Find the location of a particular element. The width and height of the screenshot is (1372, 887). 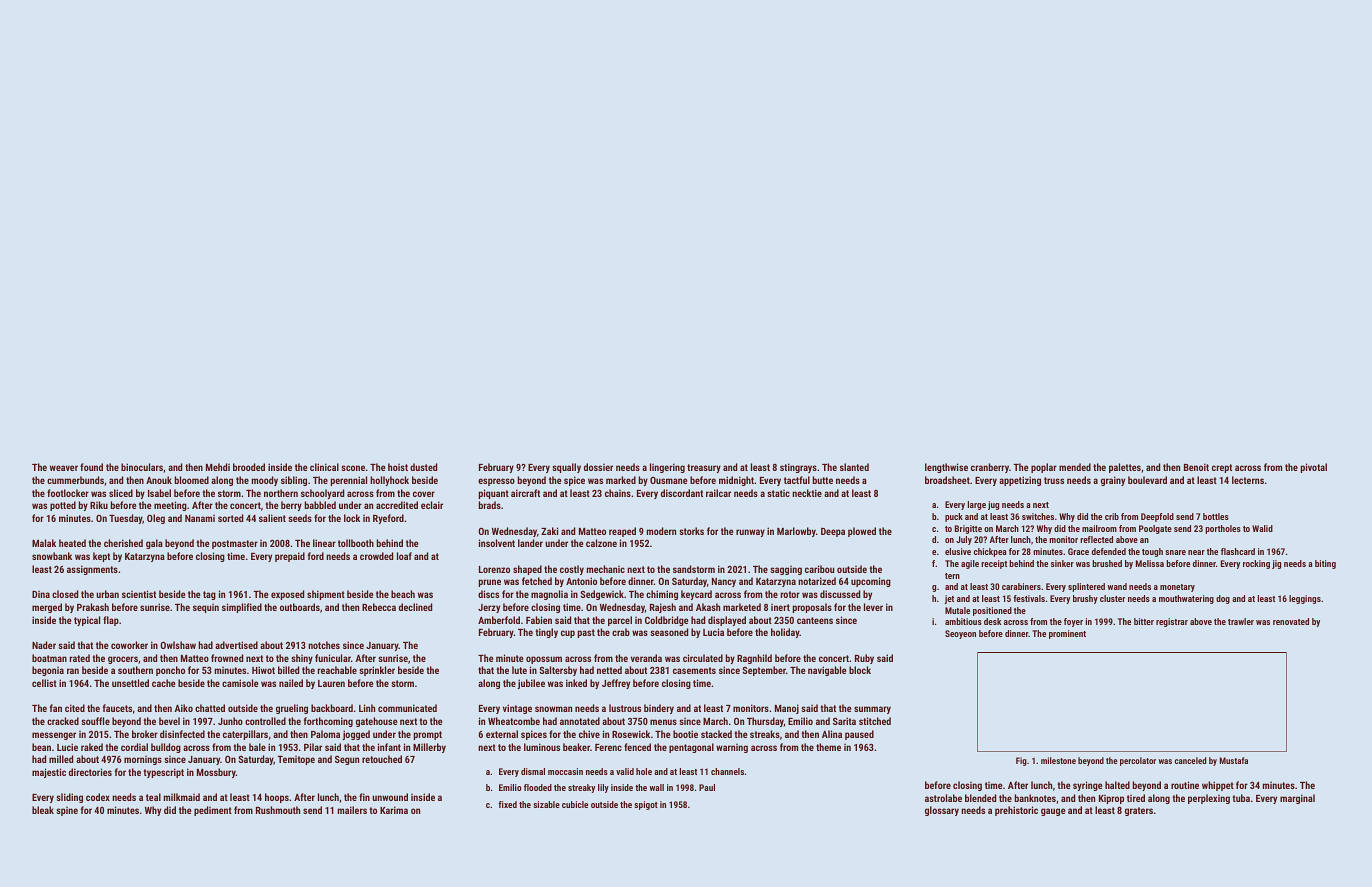

gatehouse is located at coordinates (376, 722).
